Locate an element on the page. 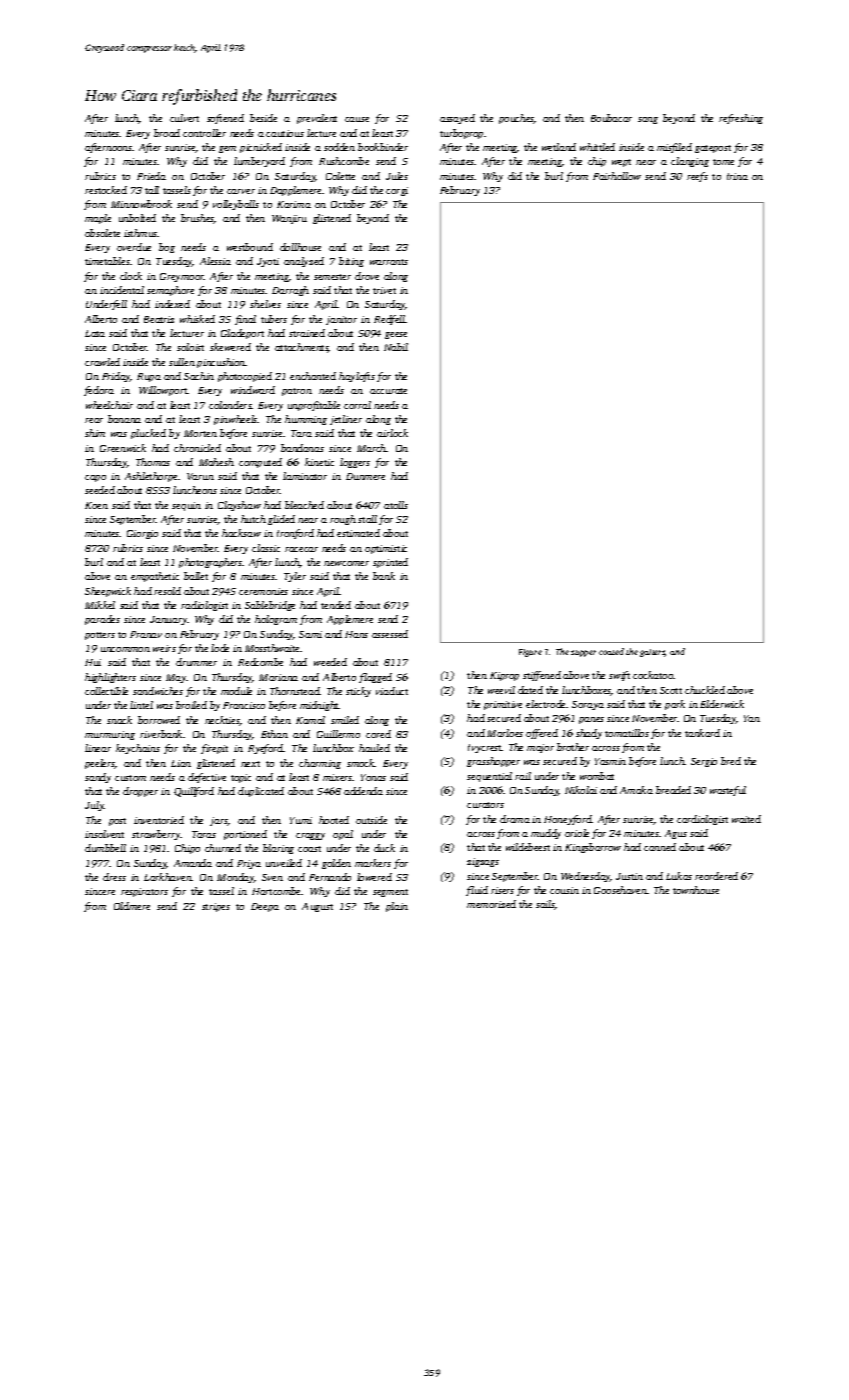 The height and width of the page is (1400, 849). gaiters is located at coordinates (652, 653).
